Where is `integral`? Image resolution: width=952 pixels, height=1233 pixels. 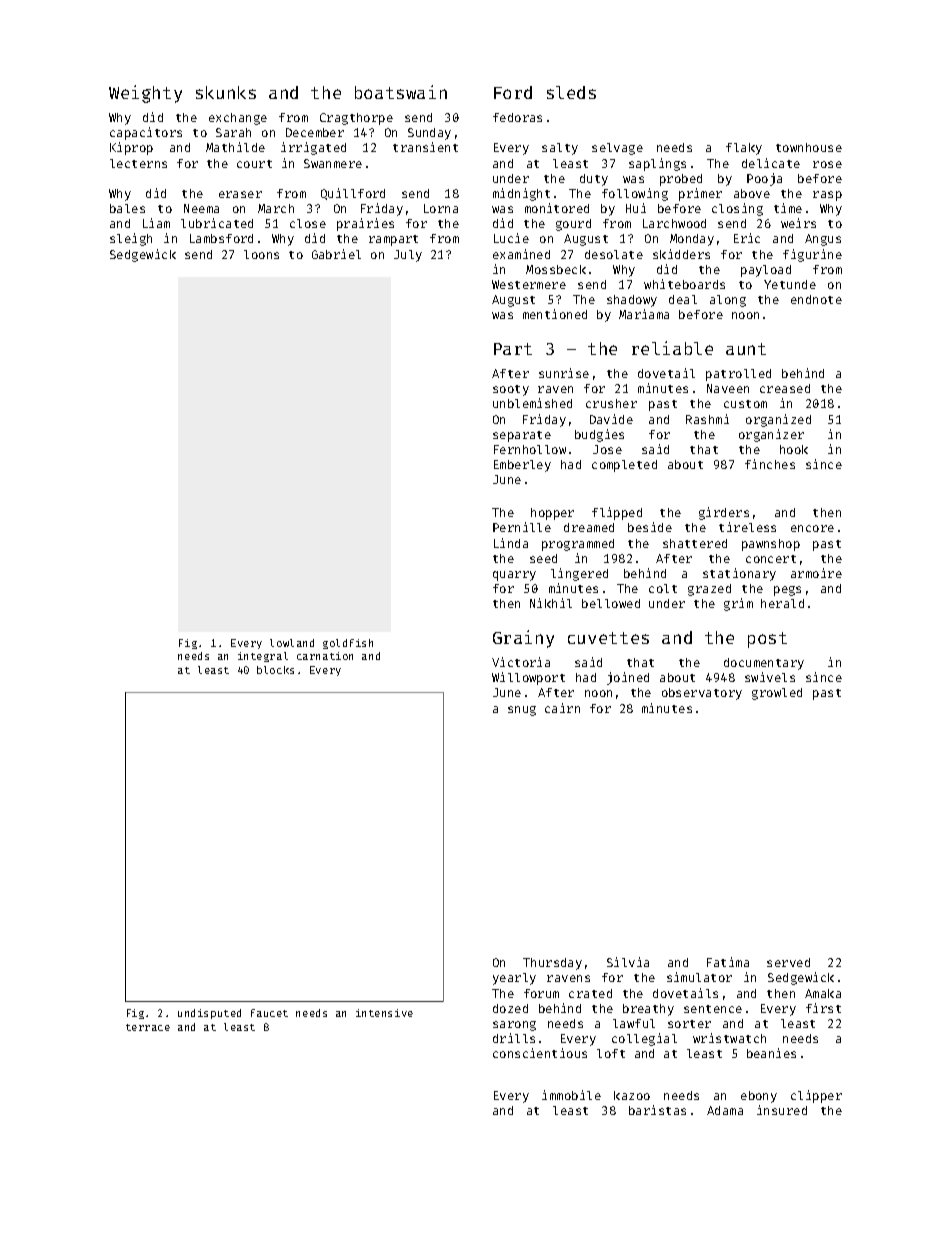
integral is located at coordinates (263, 657).
